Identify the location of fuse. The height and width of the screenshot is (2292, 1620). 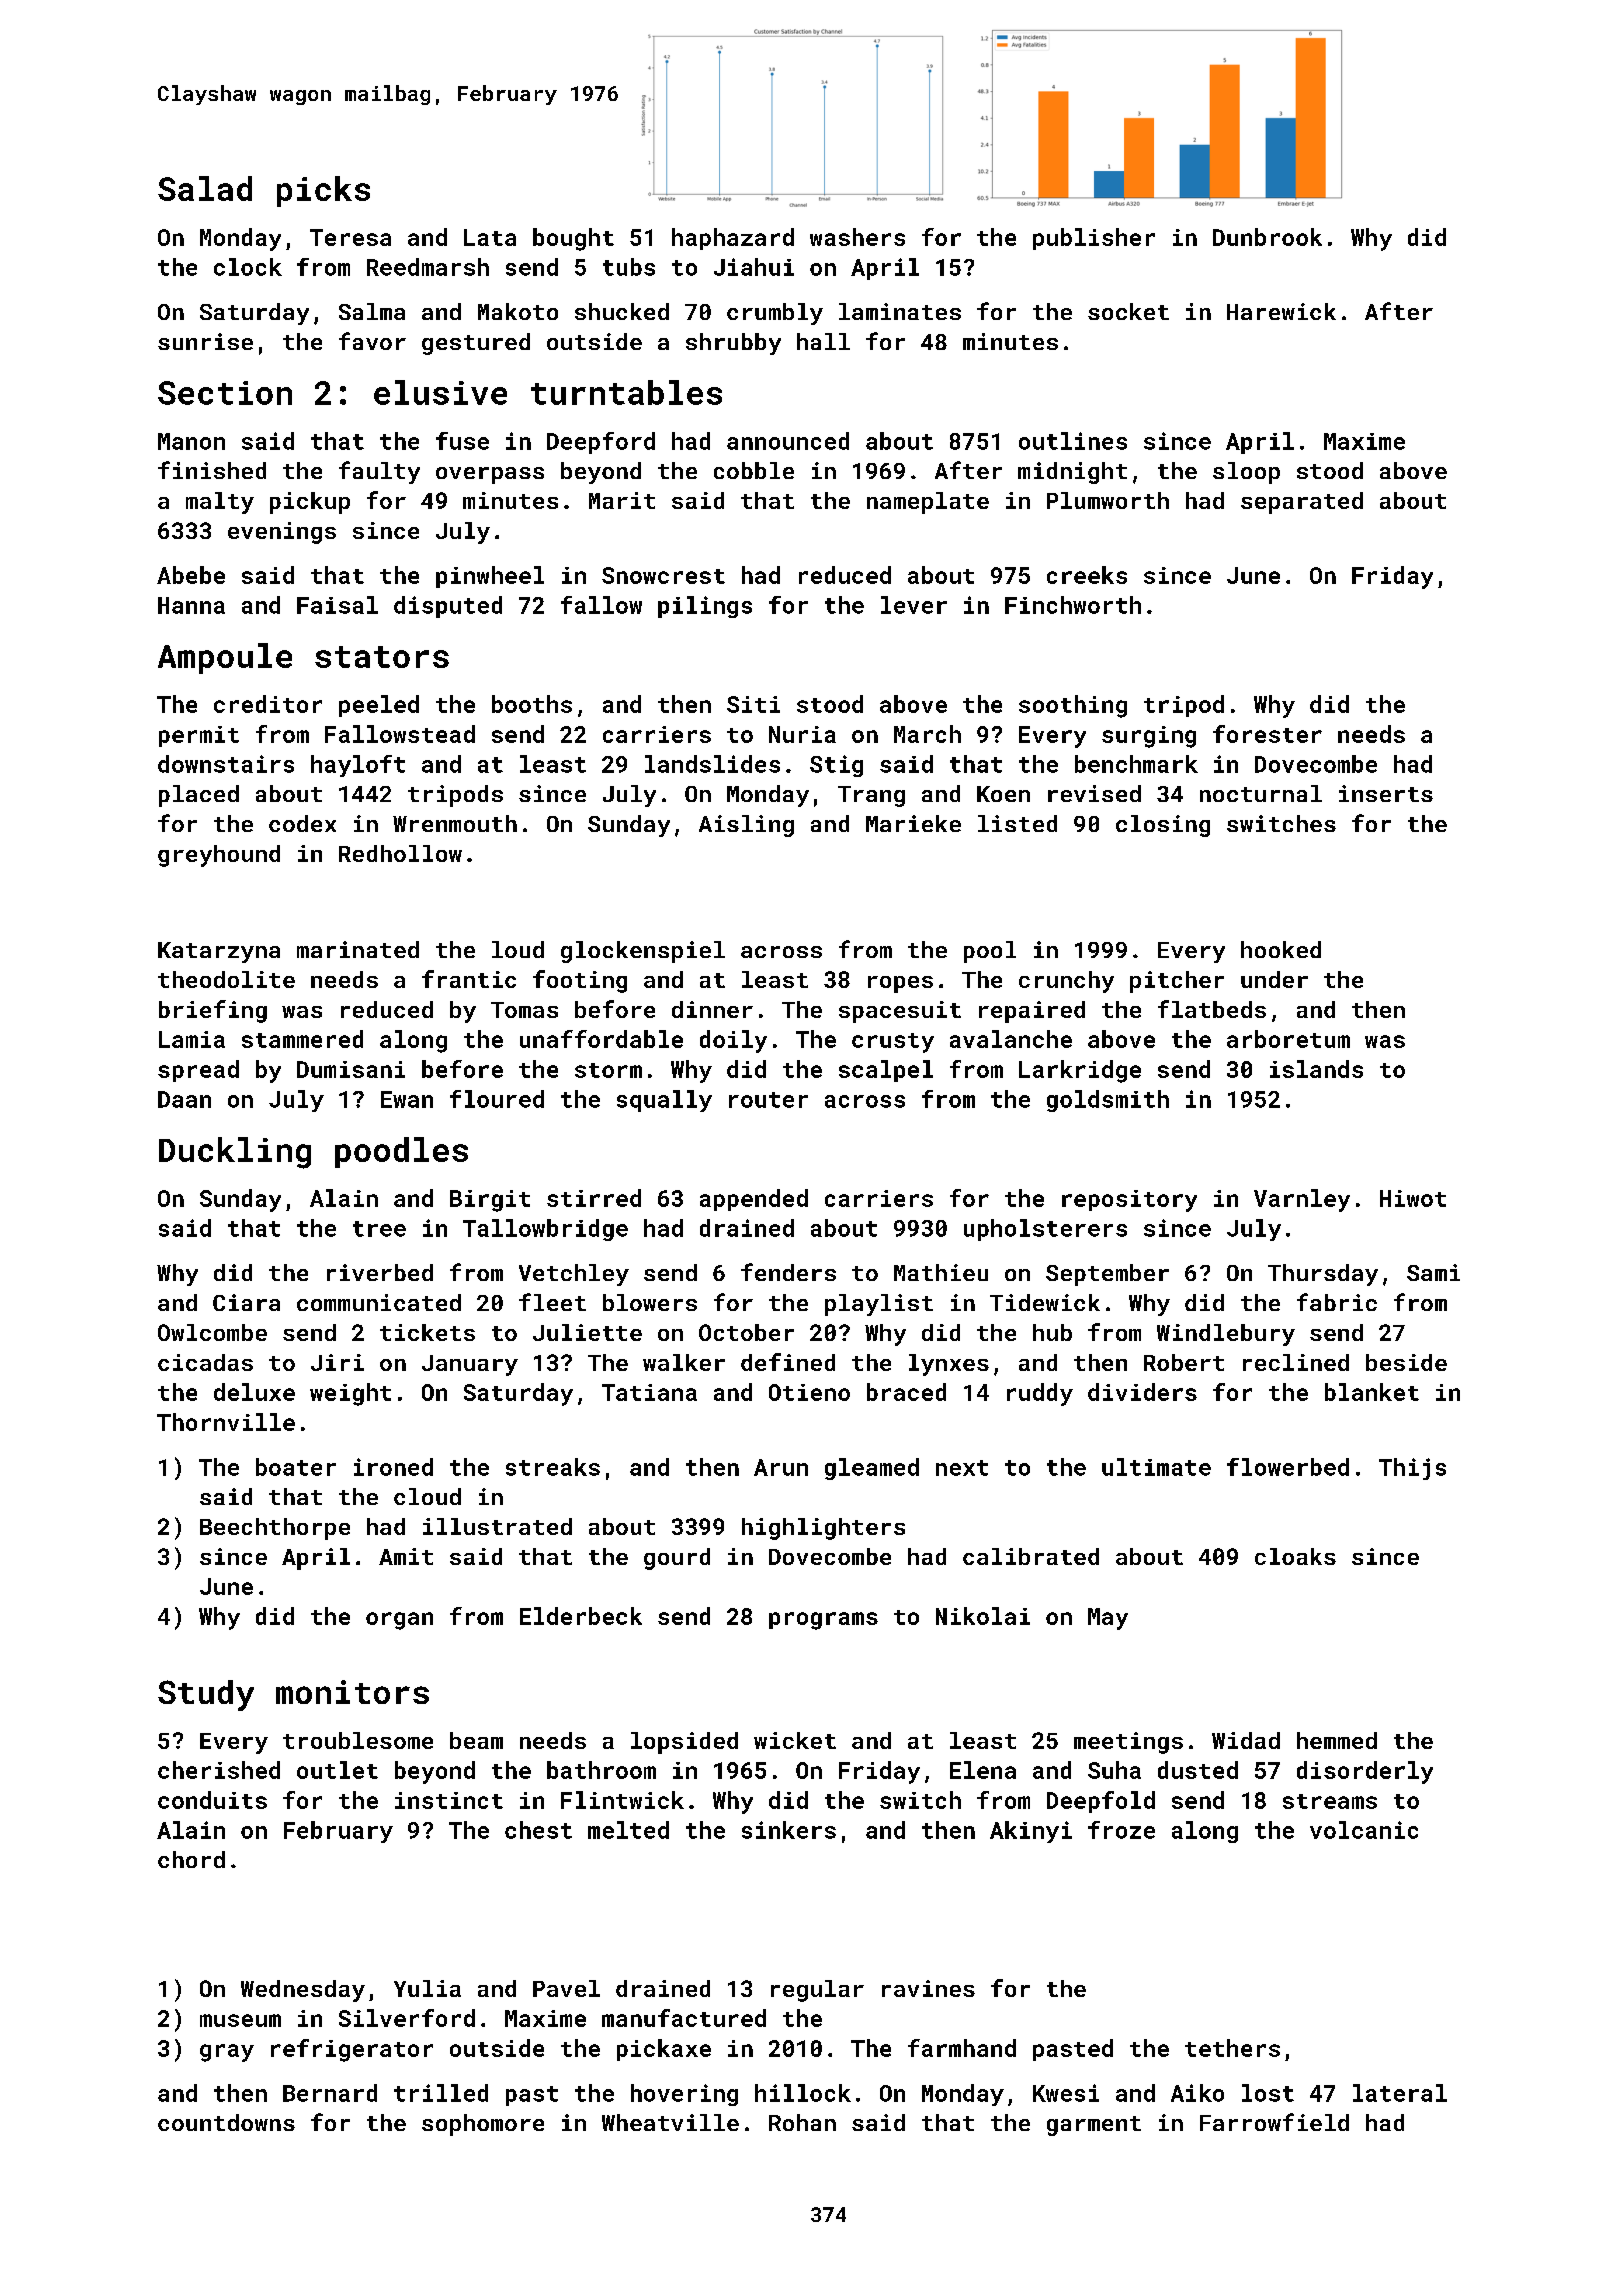
(462, 441).
